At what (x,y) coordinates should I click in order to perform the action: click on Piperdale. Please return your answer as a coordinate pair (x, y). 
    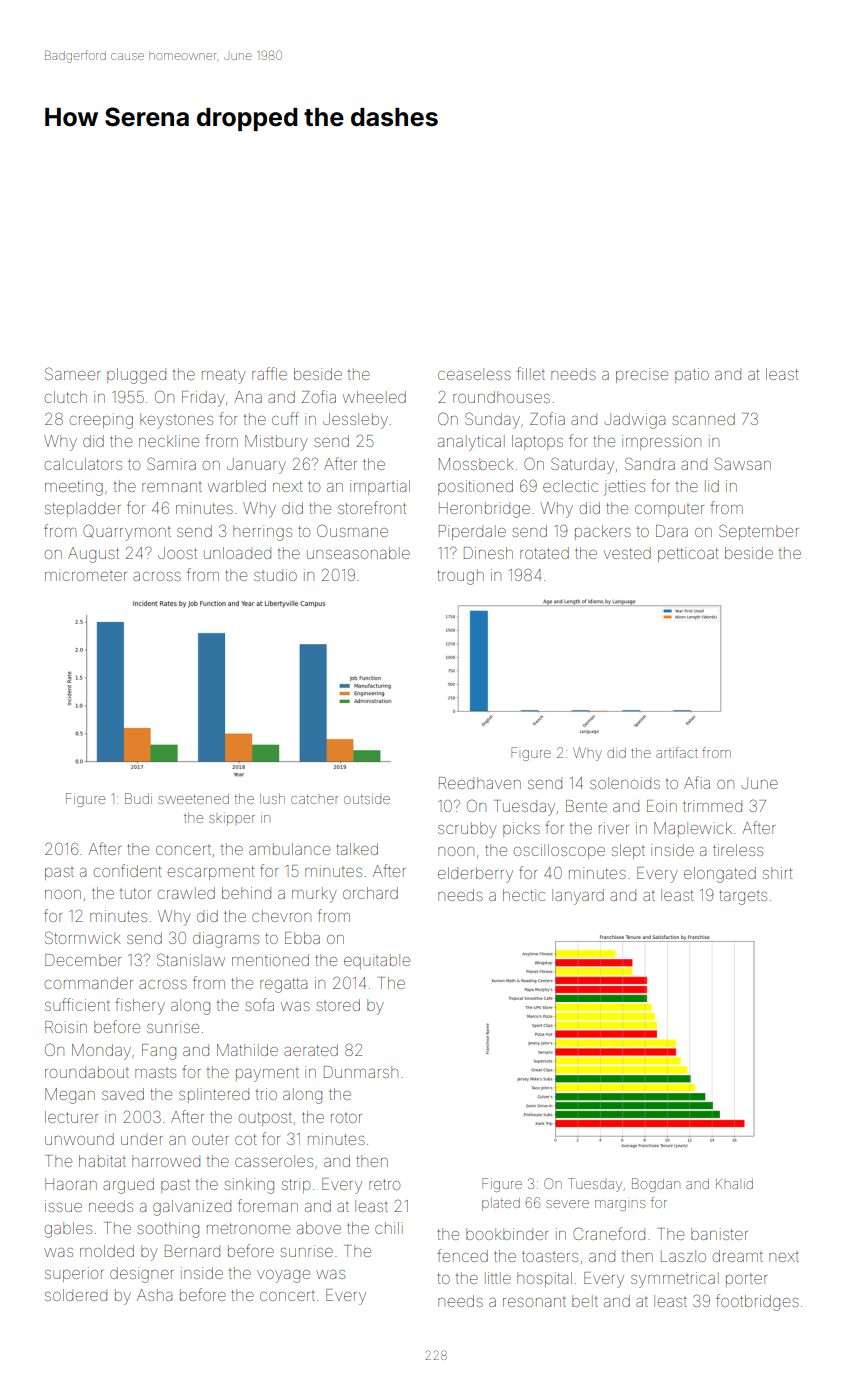
    Looking at the image, I should click on (472, 532).
